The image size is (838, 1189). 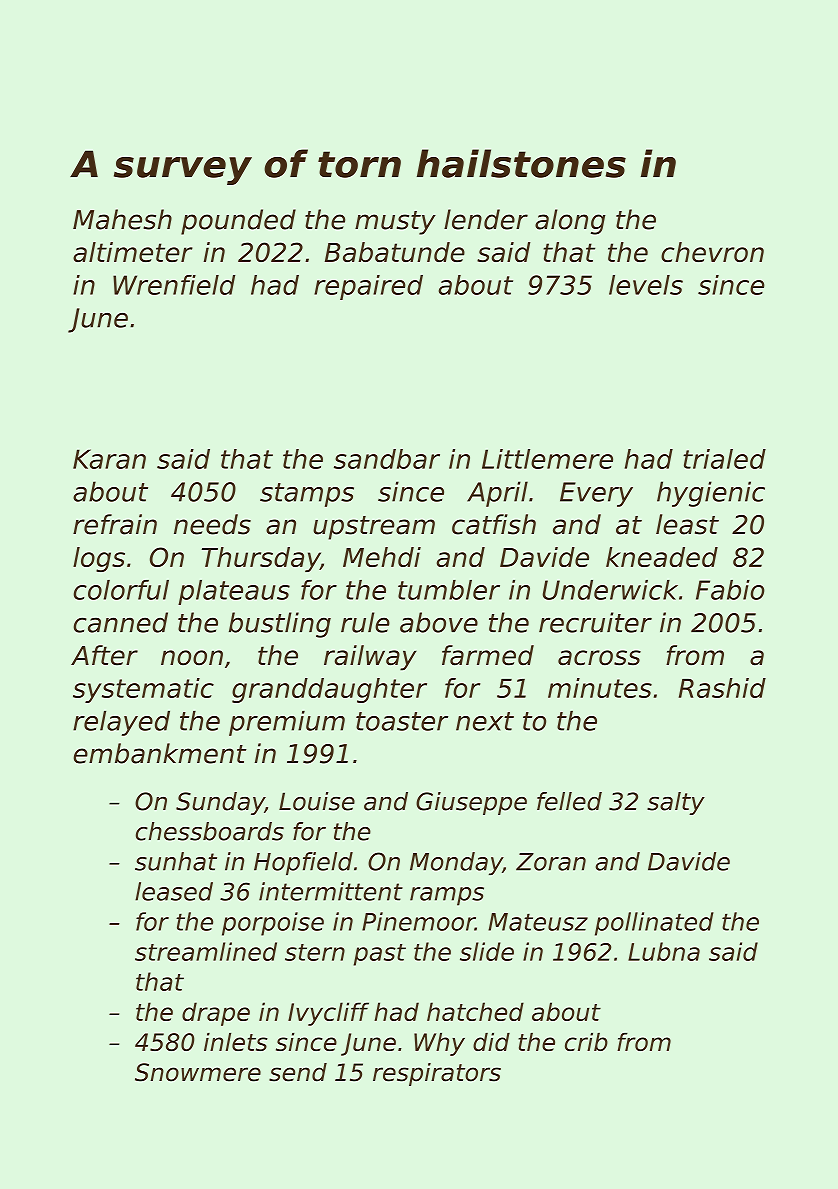 I want to click on Littlemere, so click(x=547, y=459).
